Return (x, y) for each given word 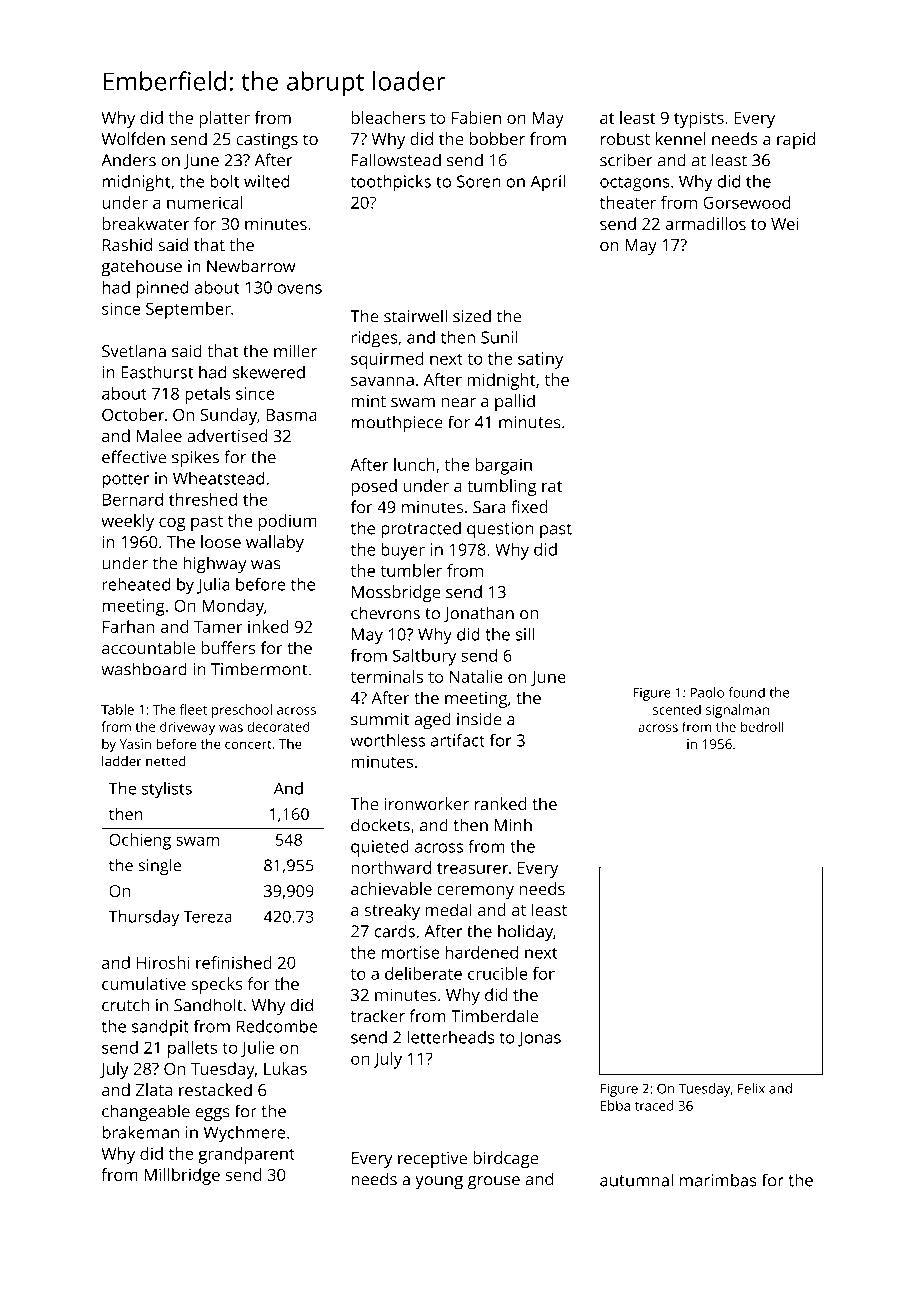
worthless (388, 740)
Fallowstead (396, 160)
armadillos (705, 223)
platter (225, 119)
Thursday (144, 918)
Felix (751, 1088)
